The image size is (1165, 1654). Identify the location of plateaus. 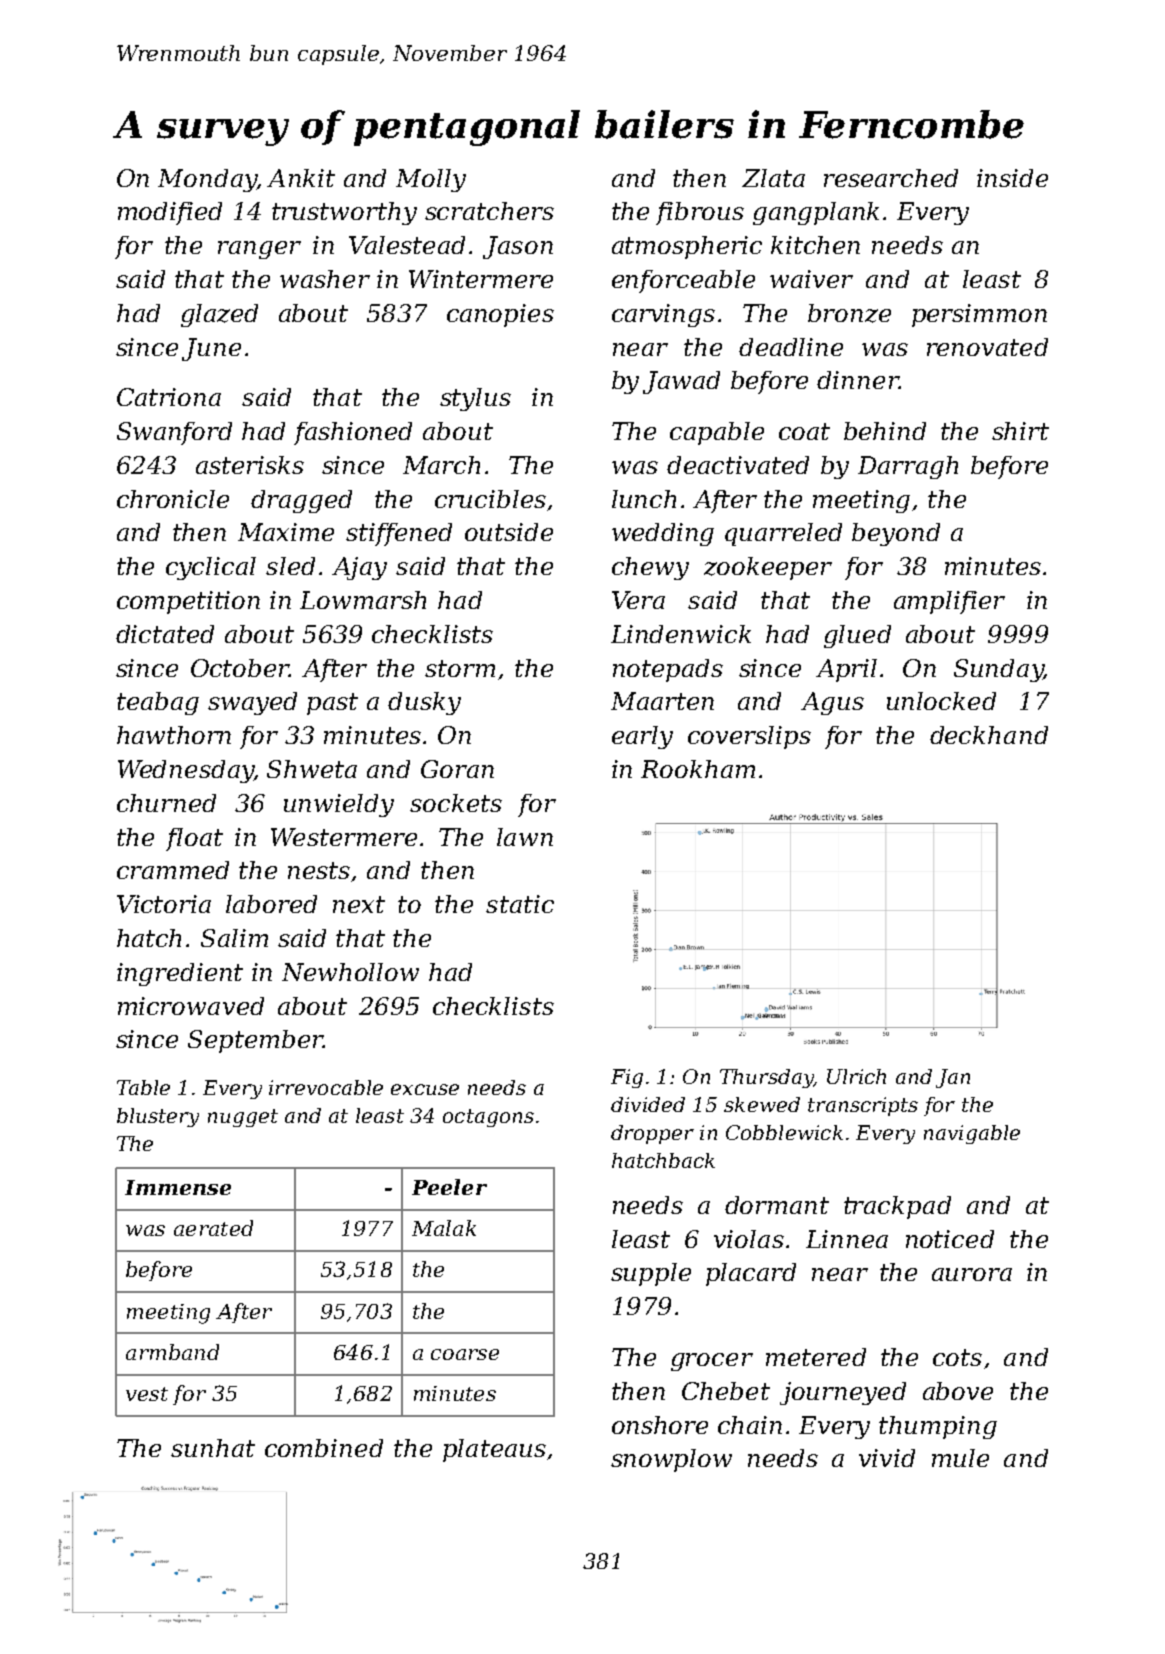
(494, 1450).
